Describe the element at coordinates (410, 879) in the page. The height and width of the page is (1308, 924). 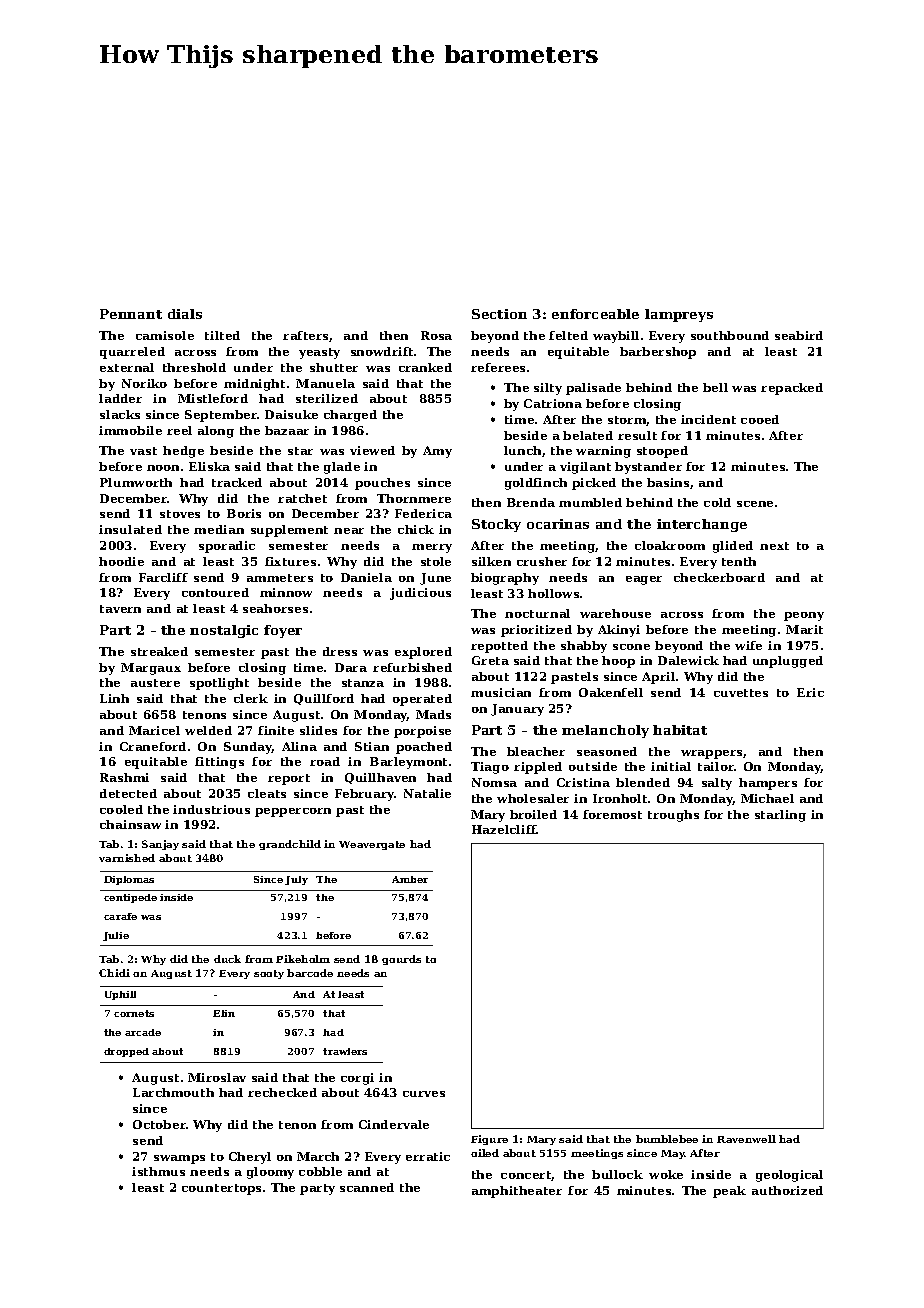
I see `Amber` at that location.
